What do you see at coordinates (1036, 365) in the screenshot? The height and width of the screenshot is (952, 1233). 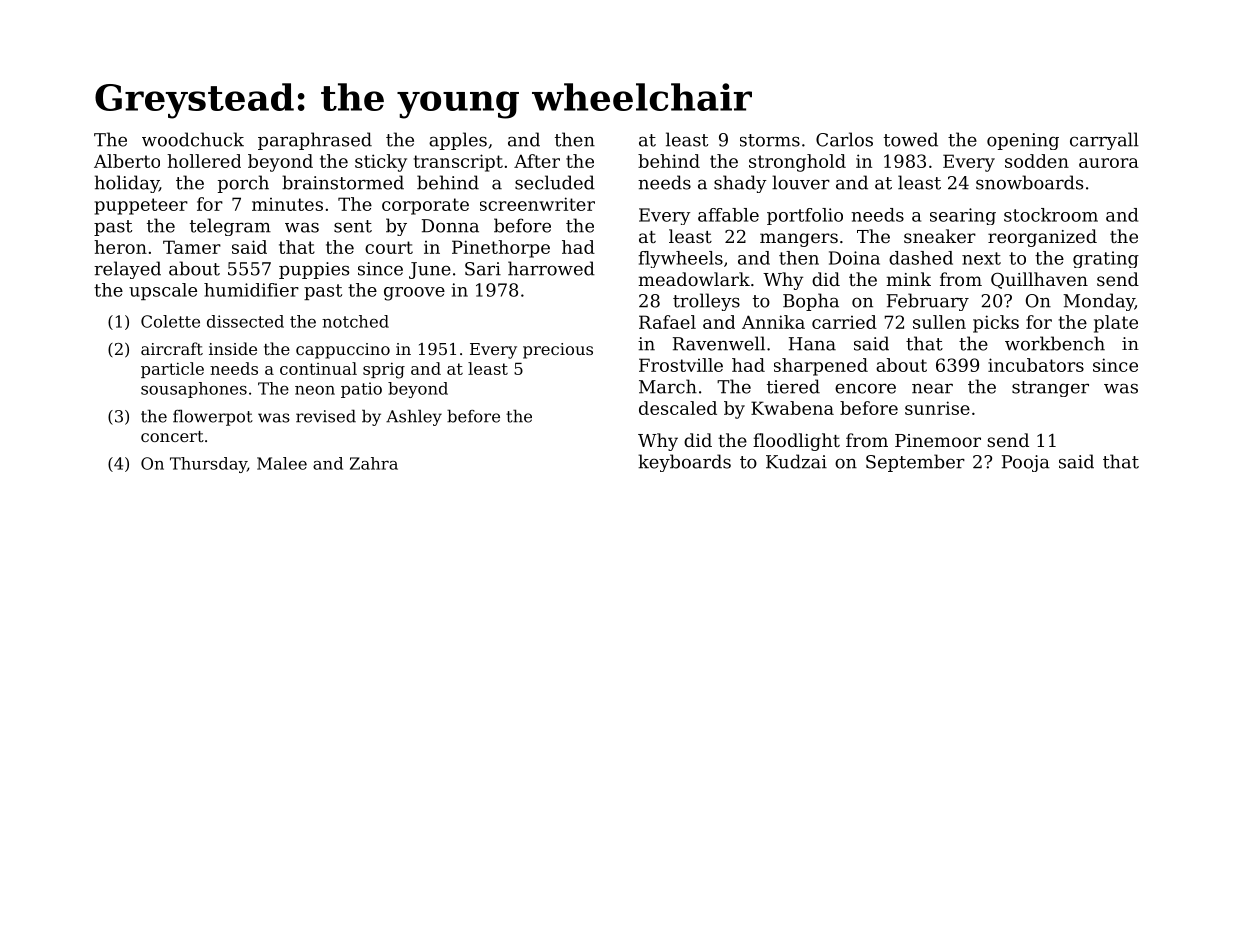 I see `incubators` at bounding box center [1036, 365].
